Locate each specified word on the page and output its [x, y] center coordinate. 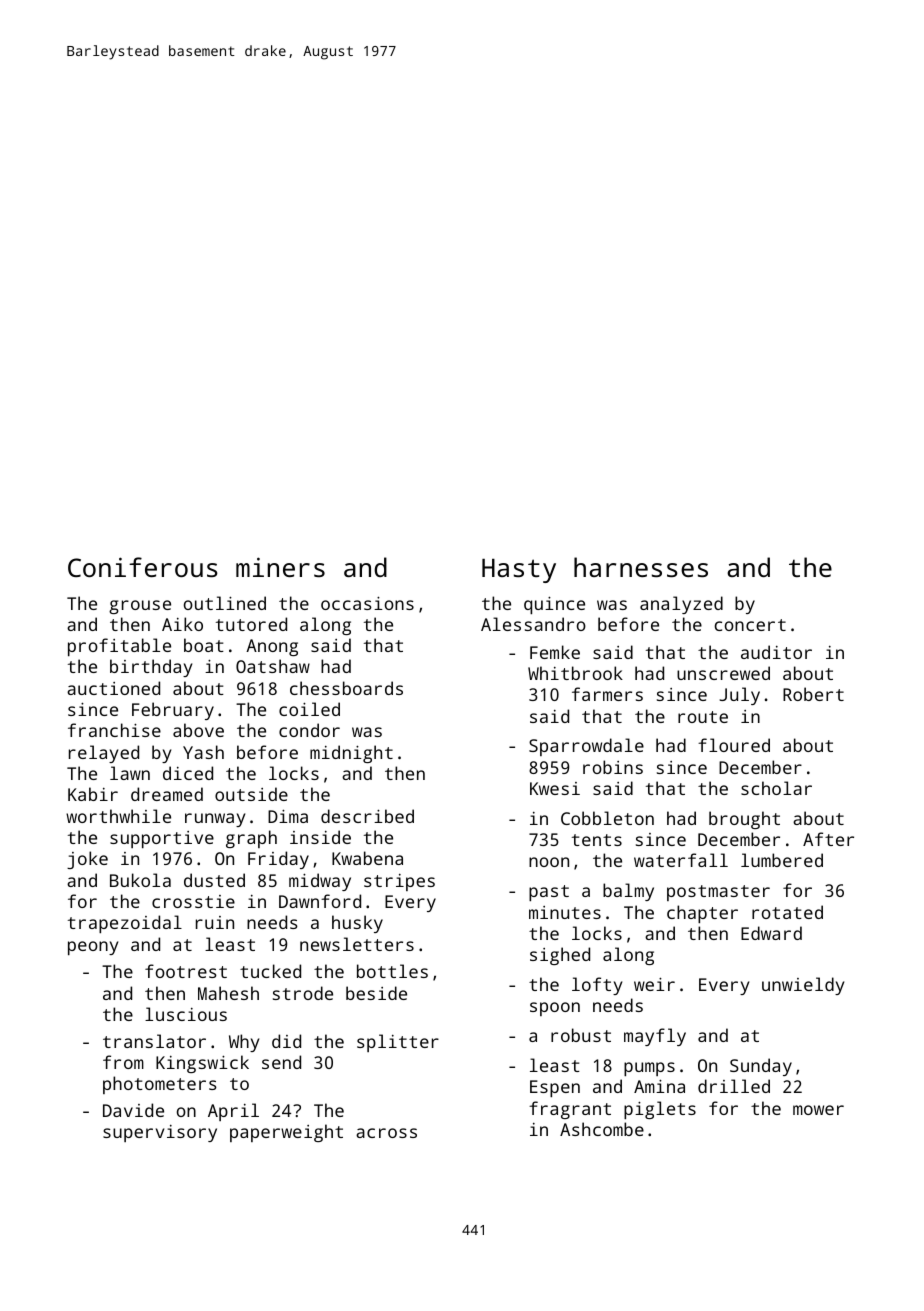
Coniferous [143, 567]
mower [818, 1110]
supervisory [160, 1133]
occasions [367, 603]
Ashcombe [602, 1129]
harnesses [641, 567]
